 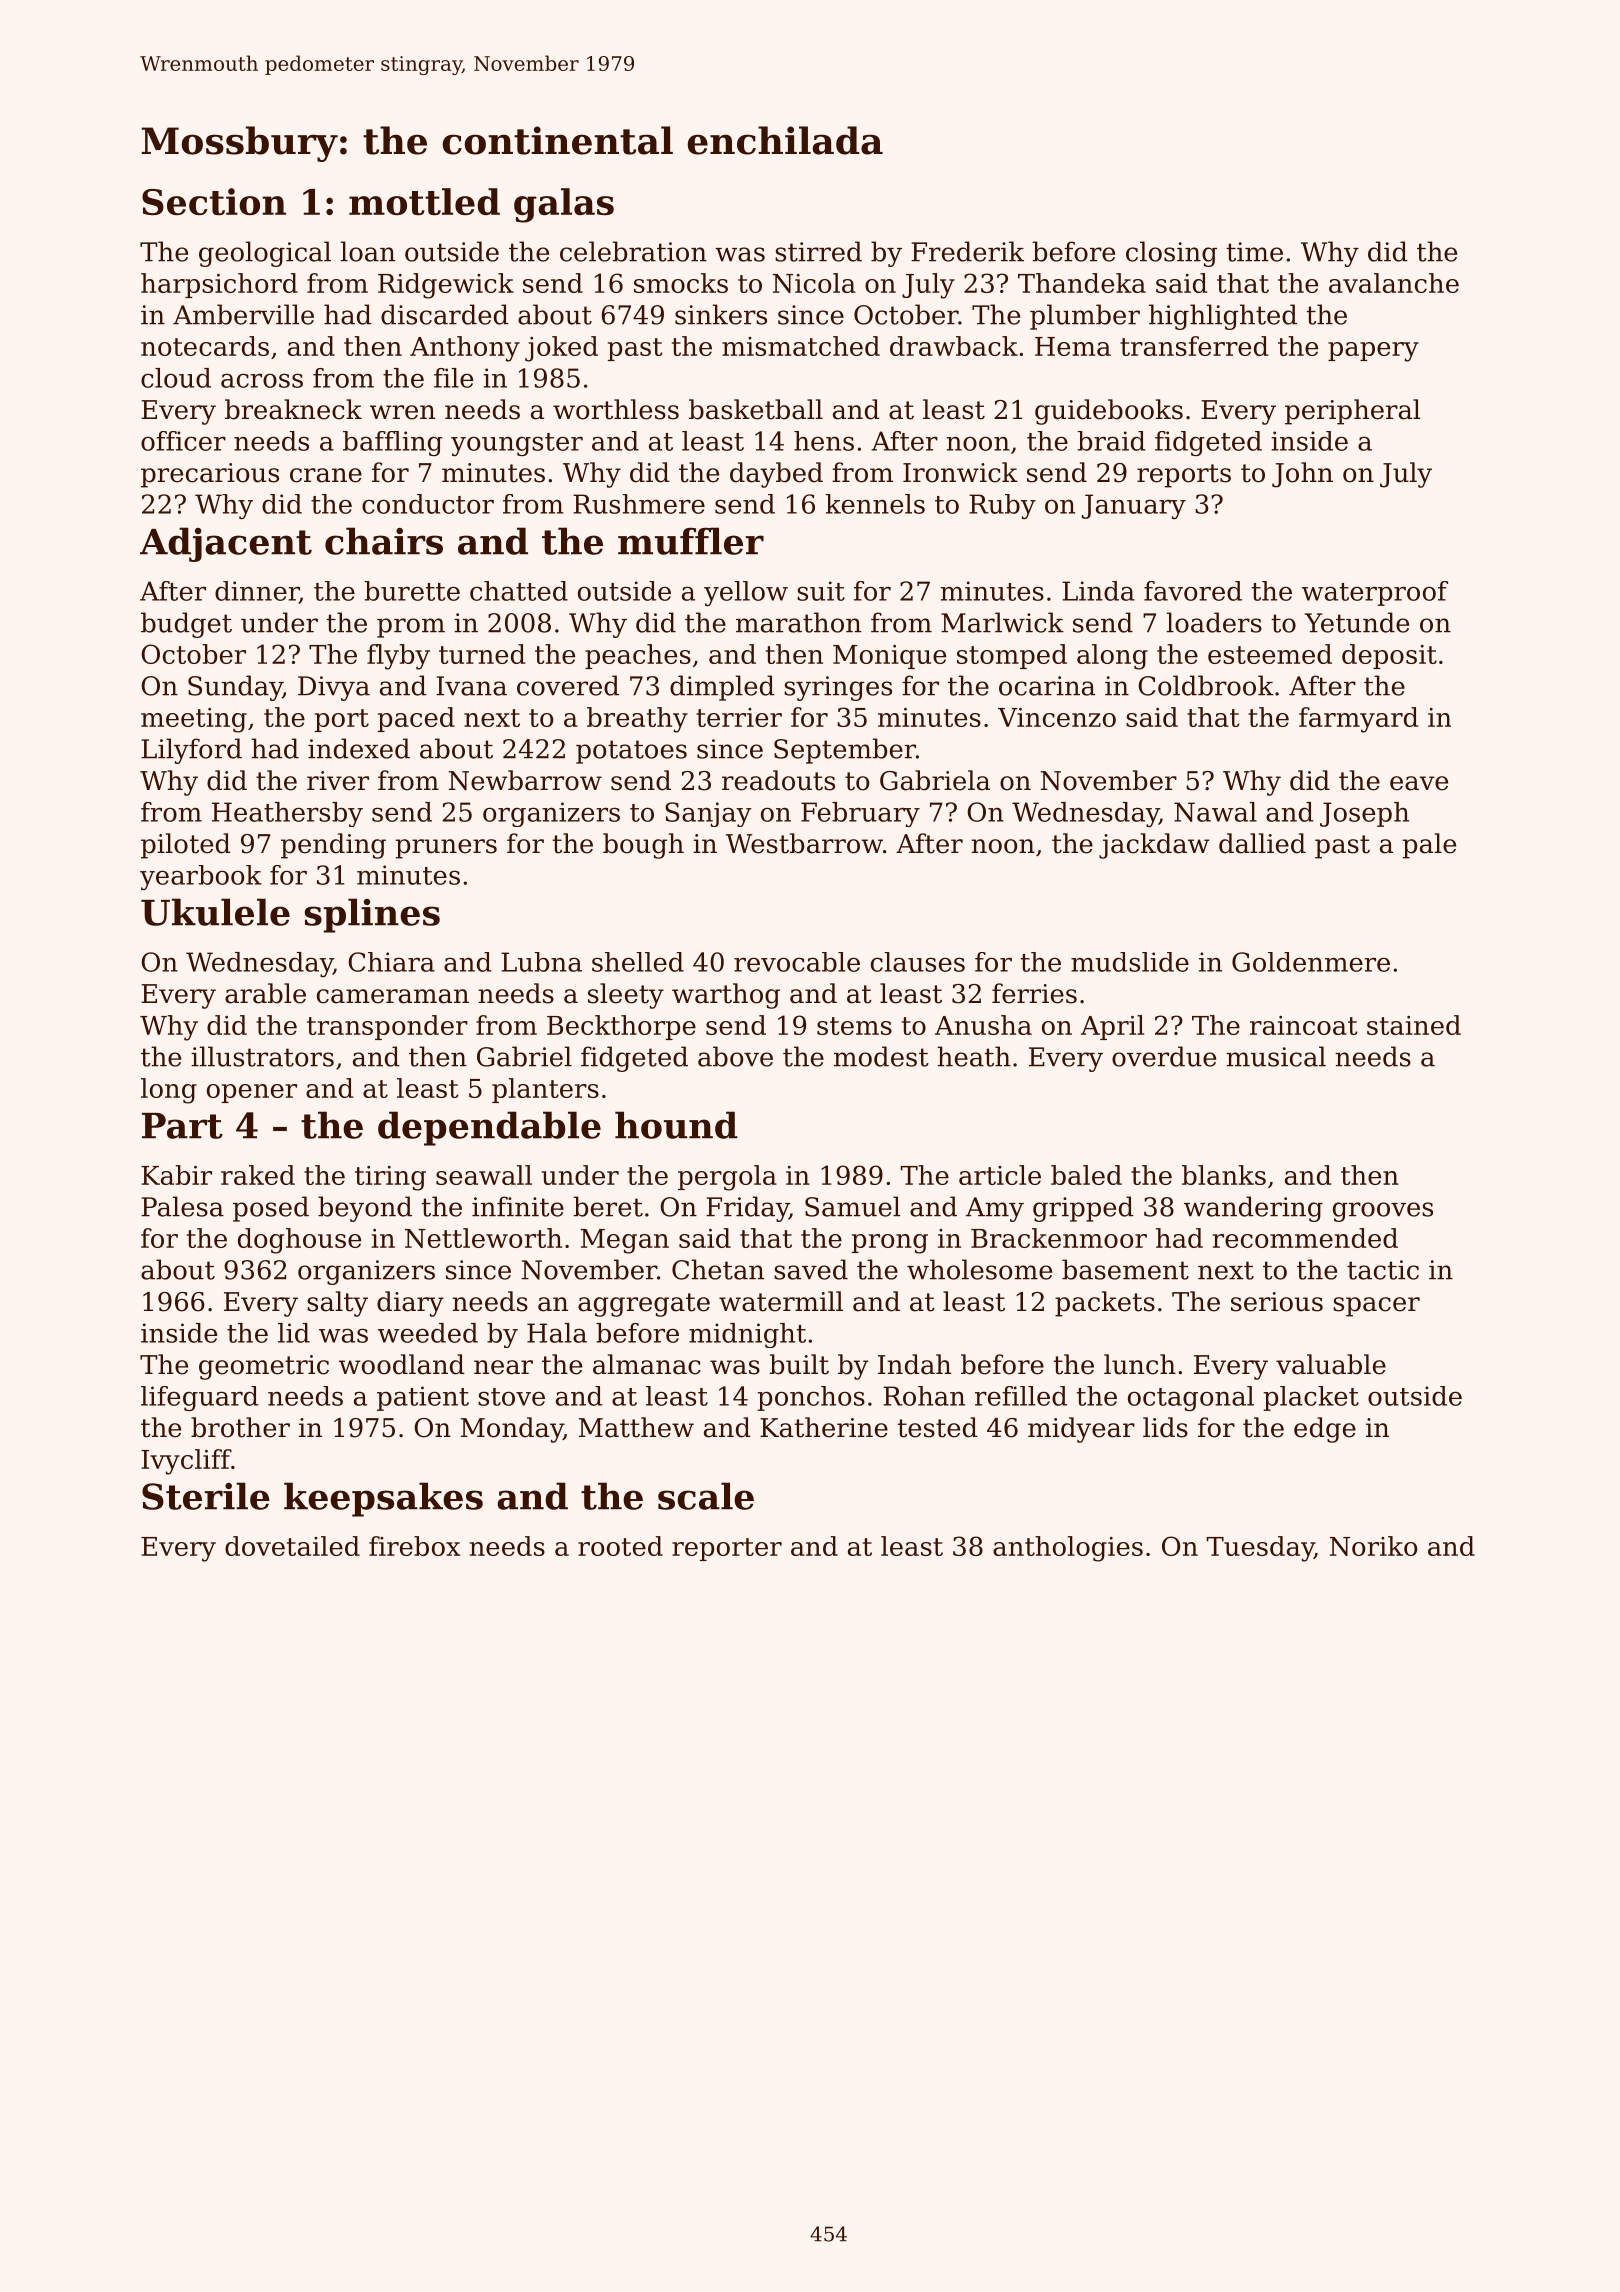 What do you see at coordinates (428, 504) in the screenshot?
I see `conductor` at bounding box center [428, 504].
